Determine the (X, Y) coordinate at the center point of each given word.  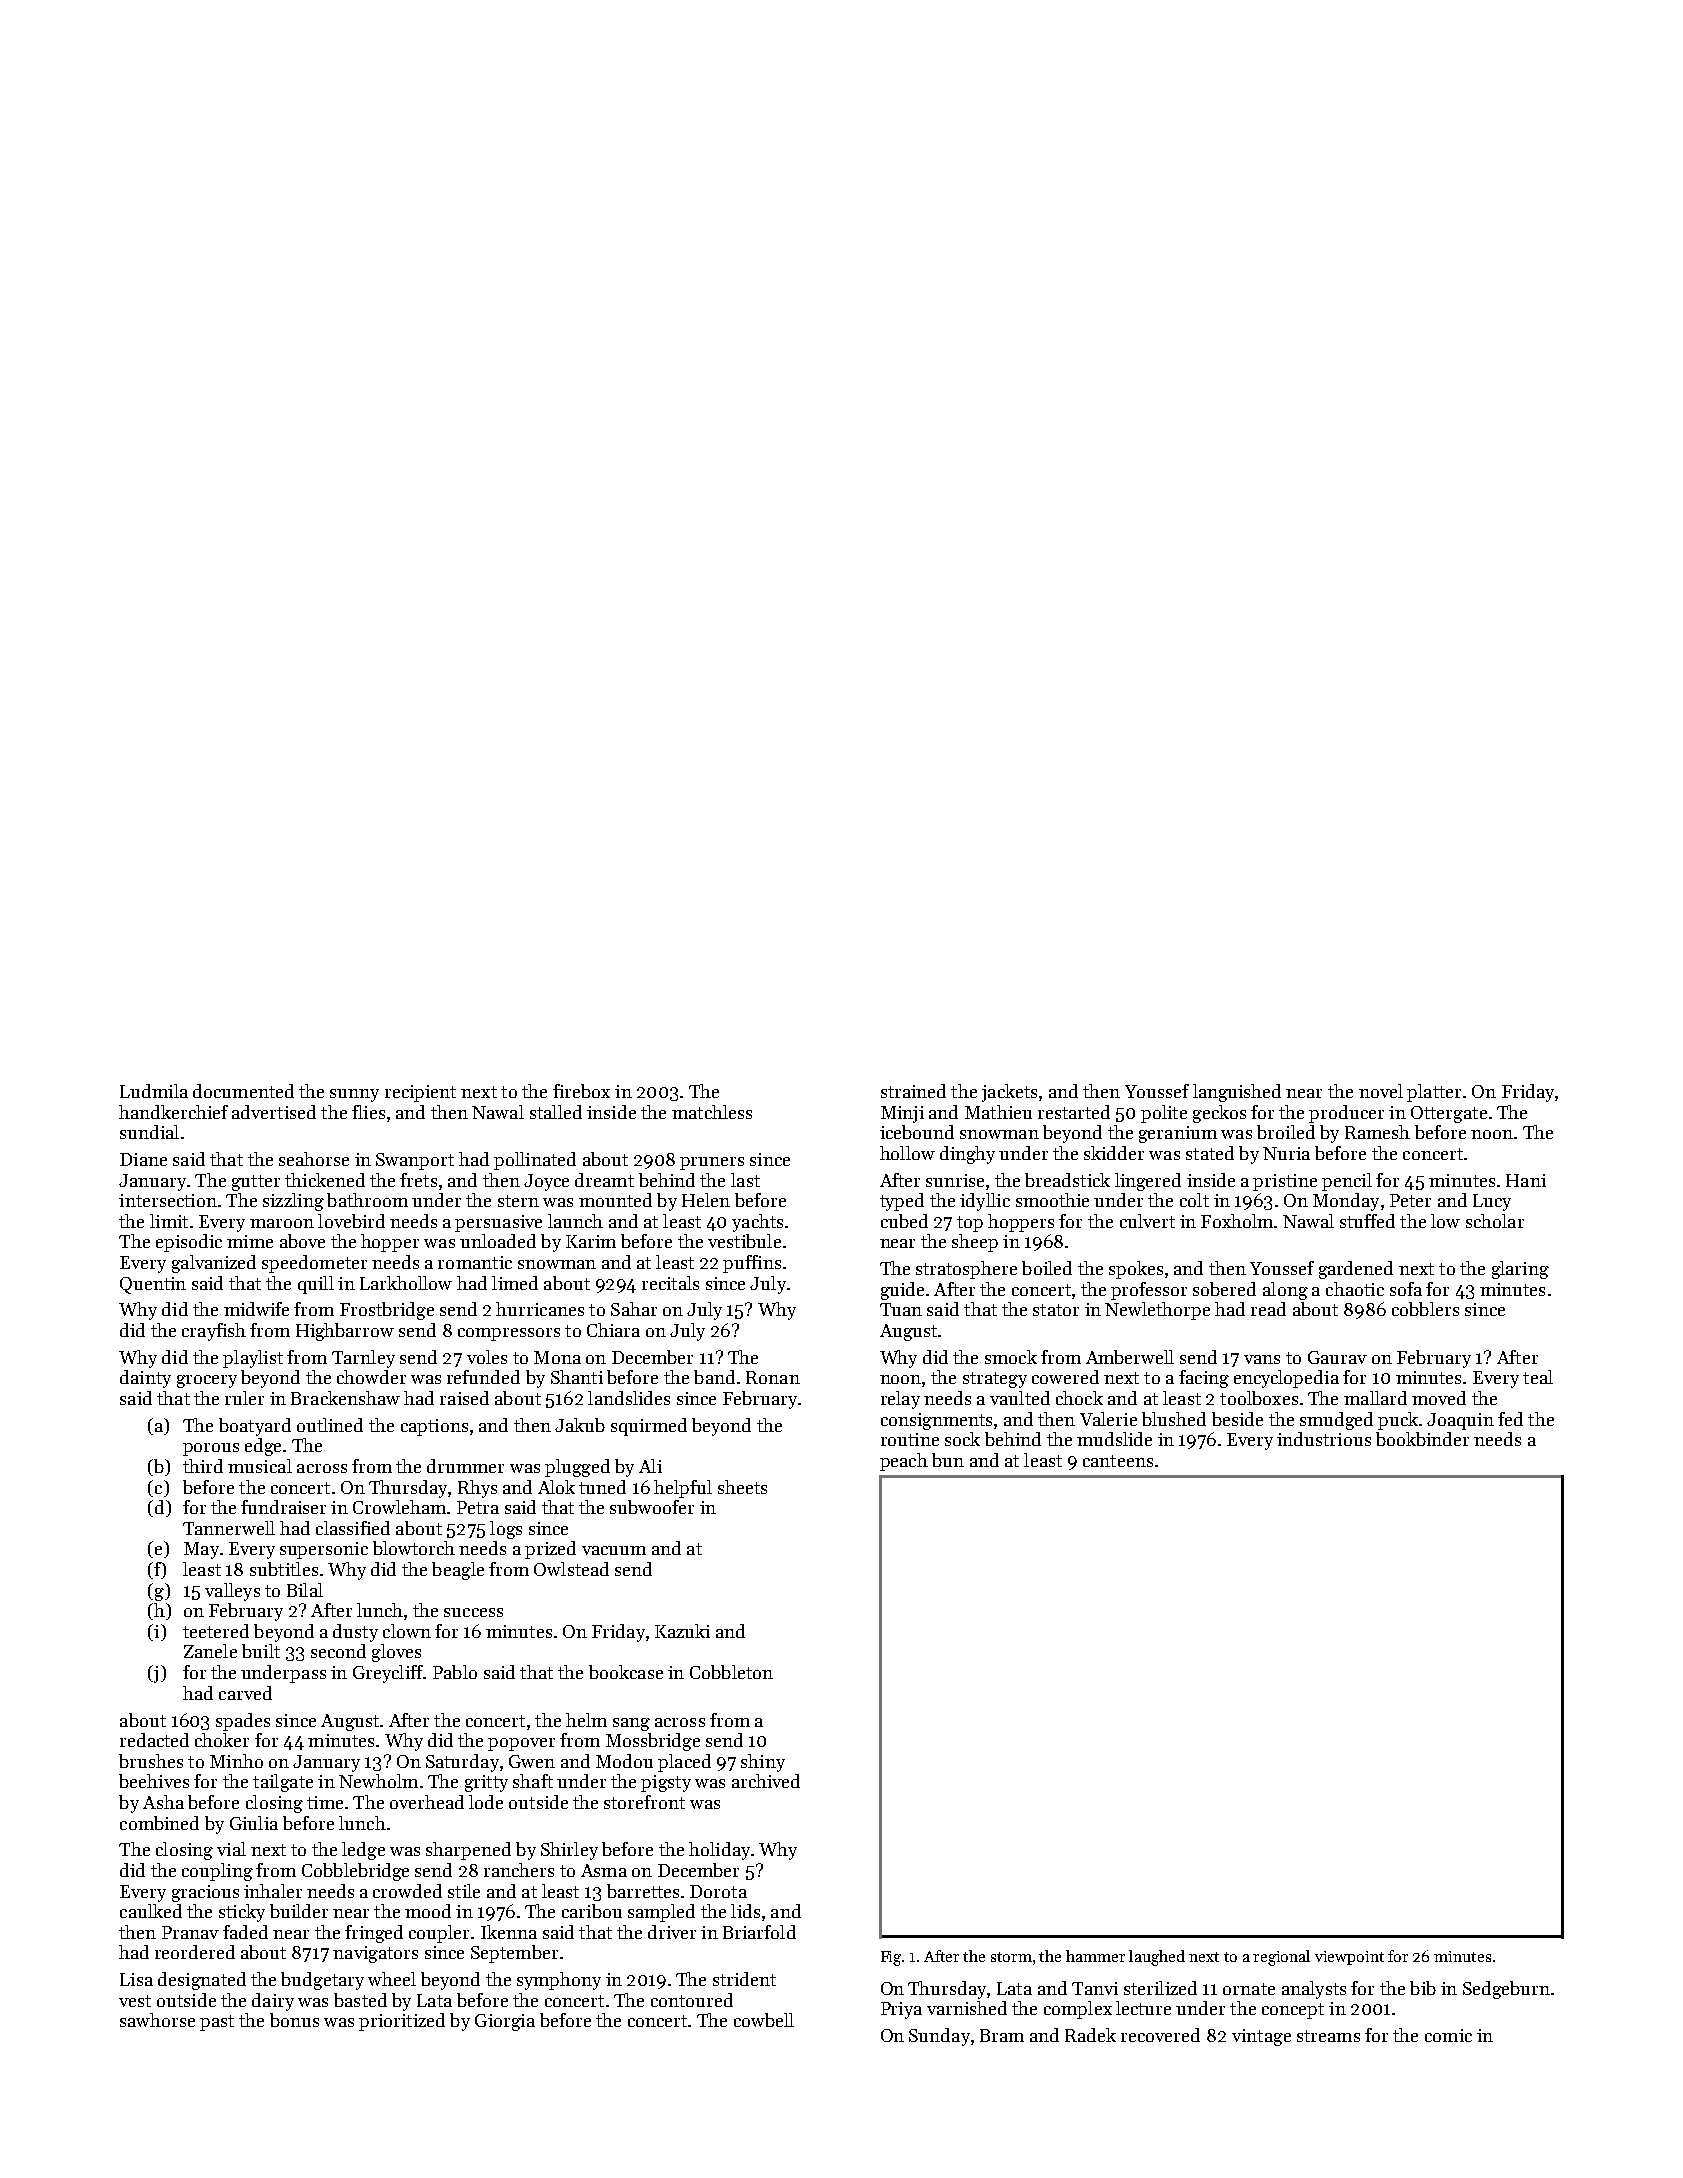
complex (1078, 2010)
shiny (763, 1763)
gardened (1356, 1270)
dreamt (604, 1180)
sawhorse (157, 2020)
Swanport (415, 1161)
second (338, 1651)
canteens (1118, 1461)
